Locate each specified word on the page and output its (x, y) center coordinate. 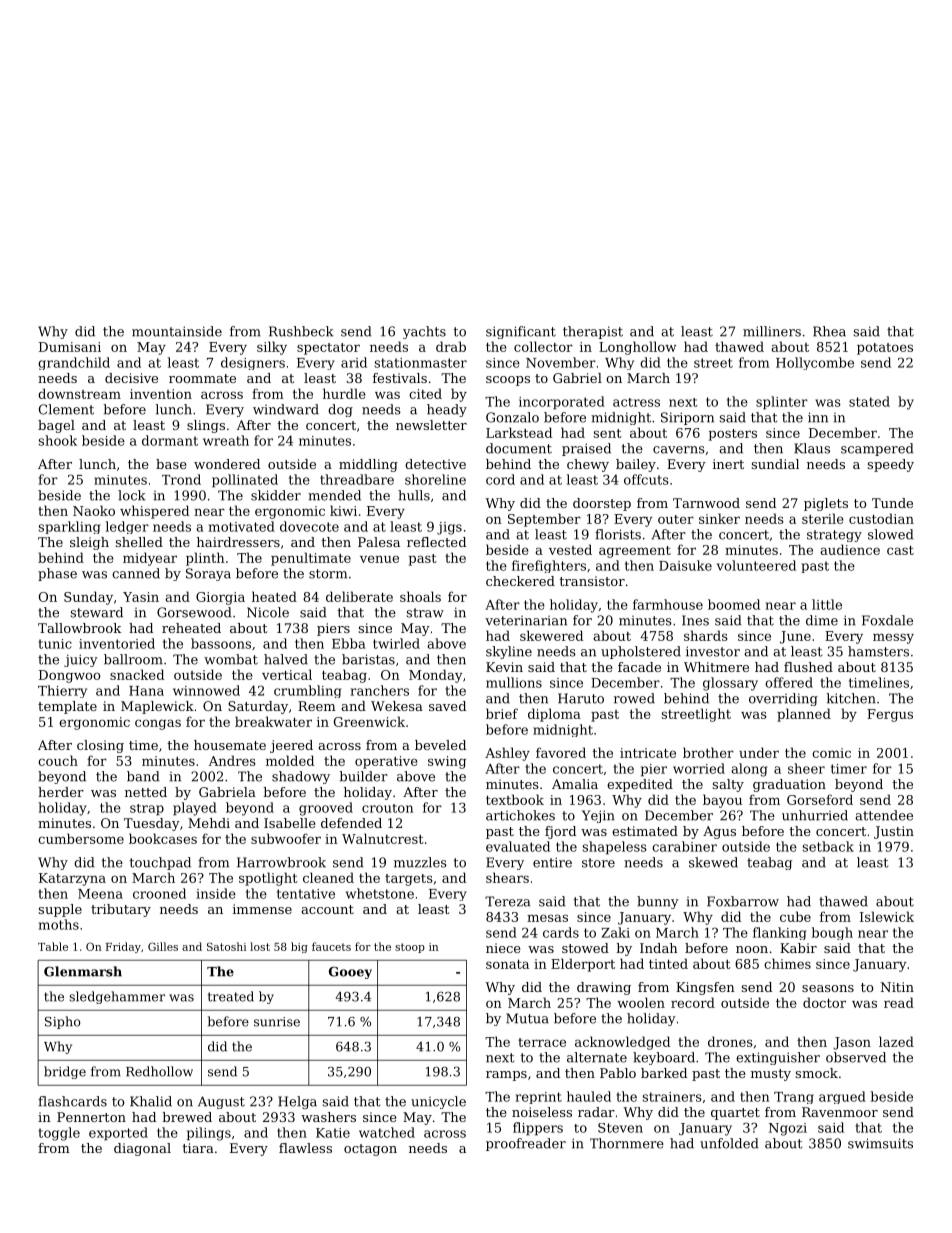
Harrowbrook (281, 862)
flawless (305, 1148)
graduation (789, 785)
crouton (387, 808)
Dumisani (70, 347)
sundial (775, 464)
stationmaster (420, 363)
